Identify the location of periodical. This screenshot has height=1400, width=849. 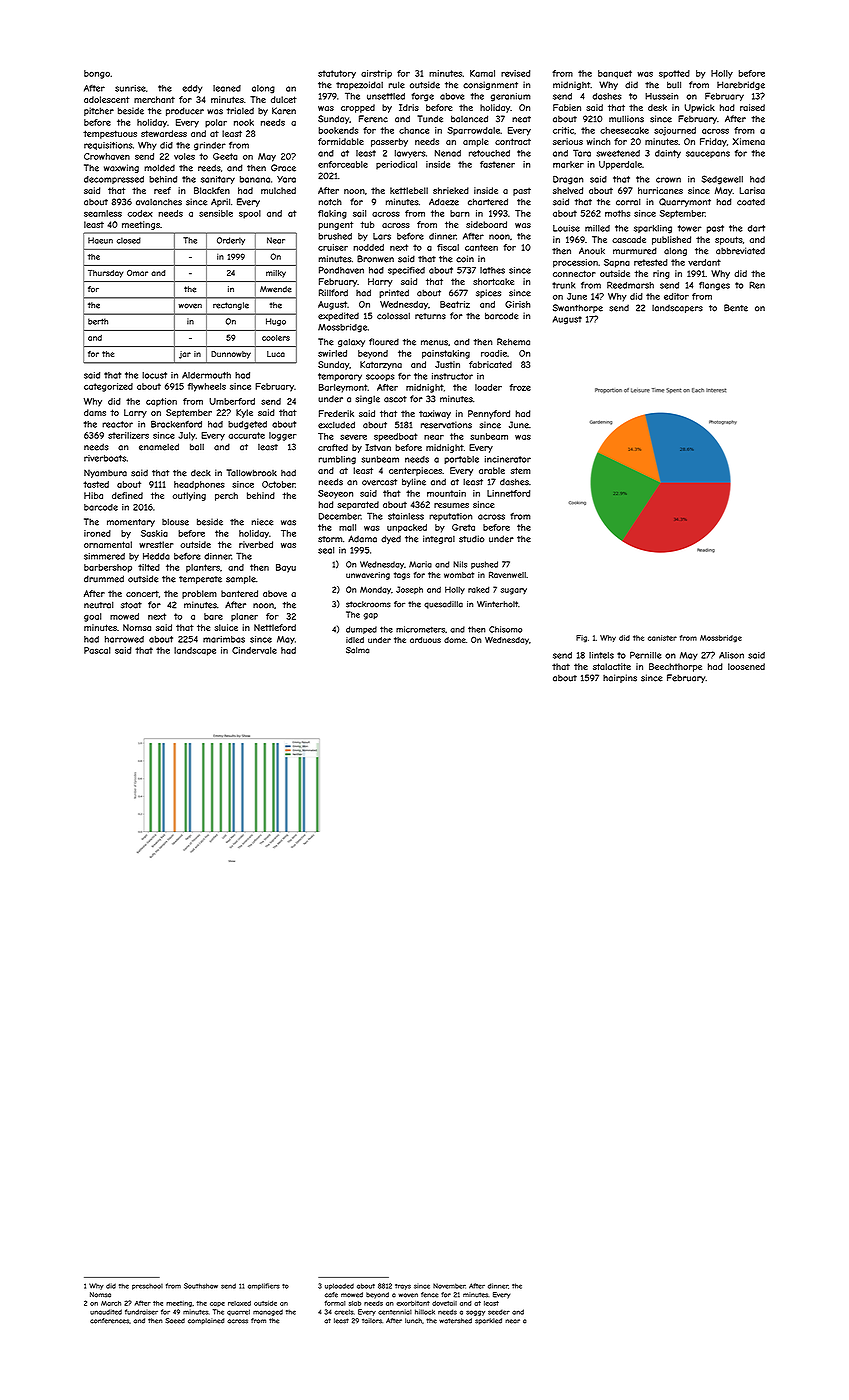
(396, 165).
